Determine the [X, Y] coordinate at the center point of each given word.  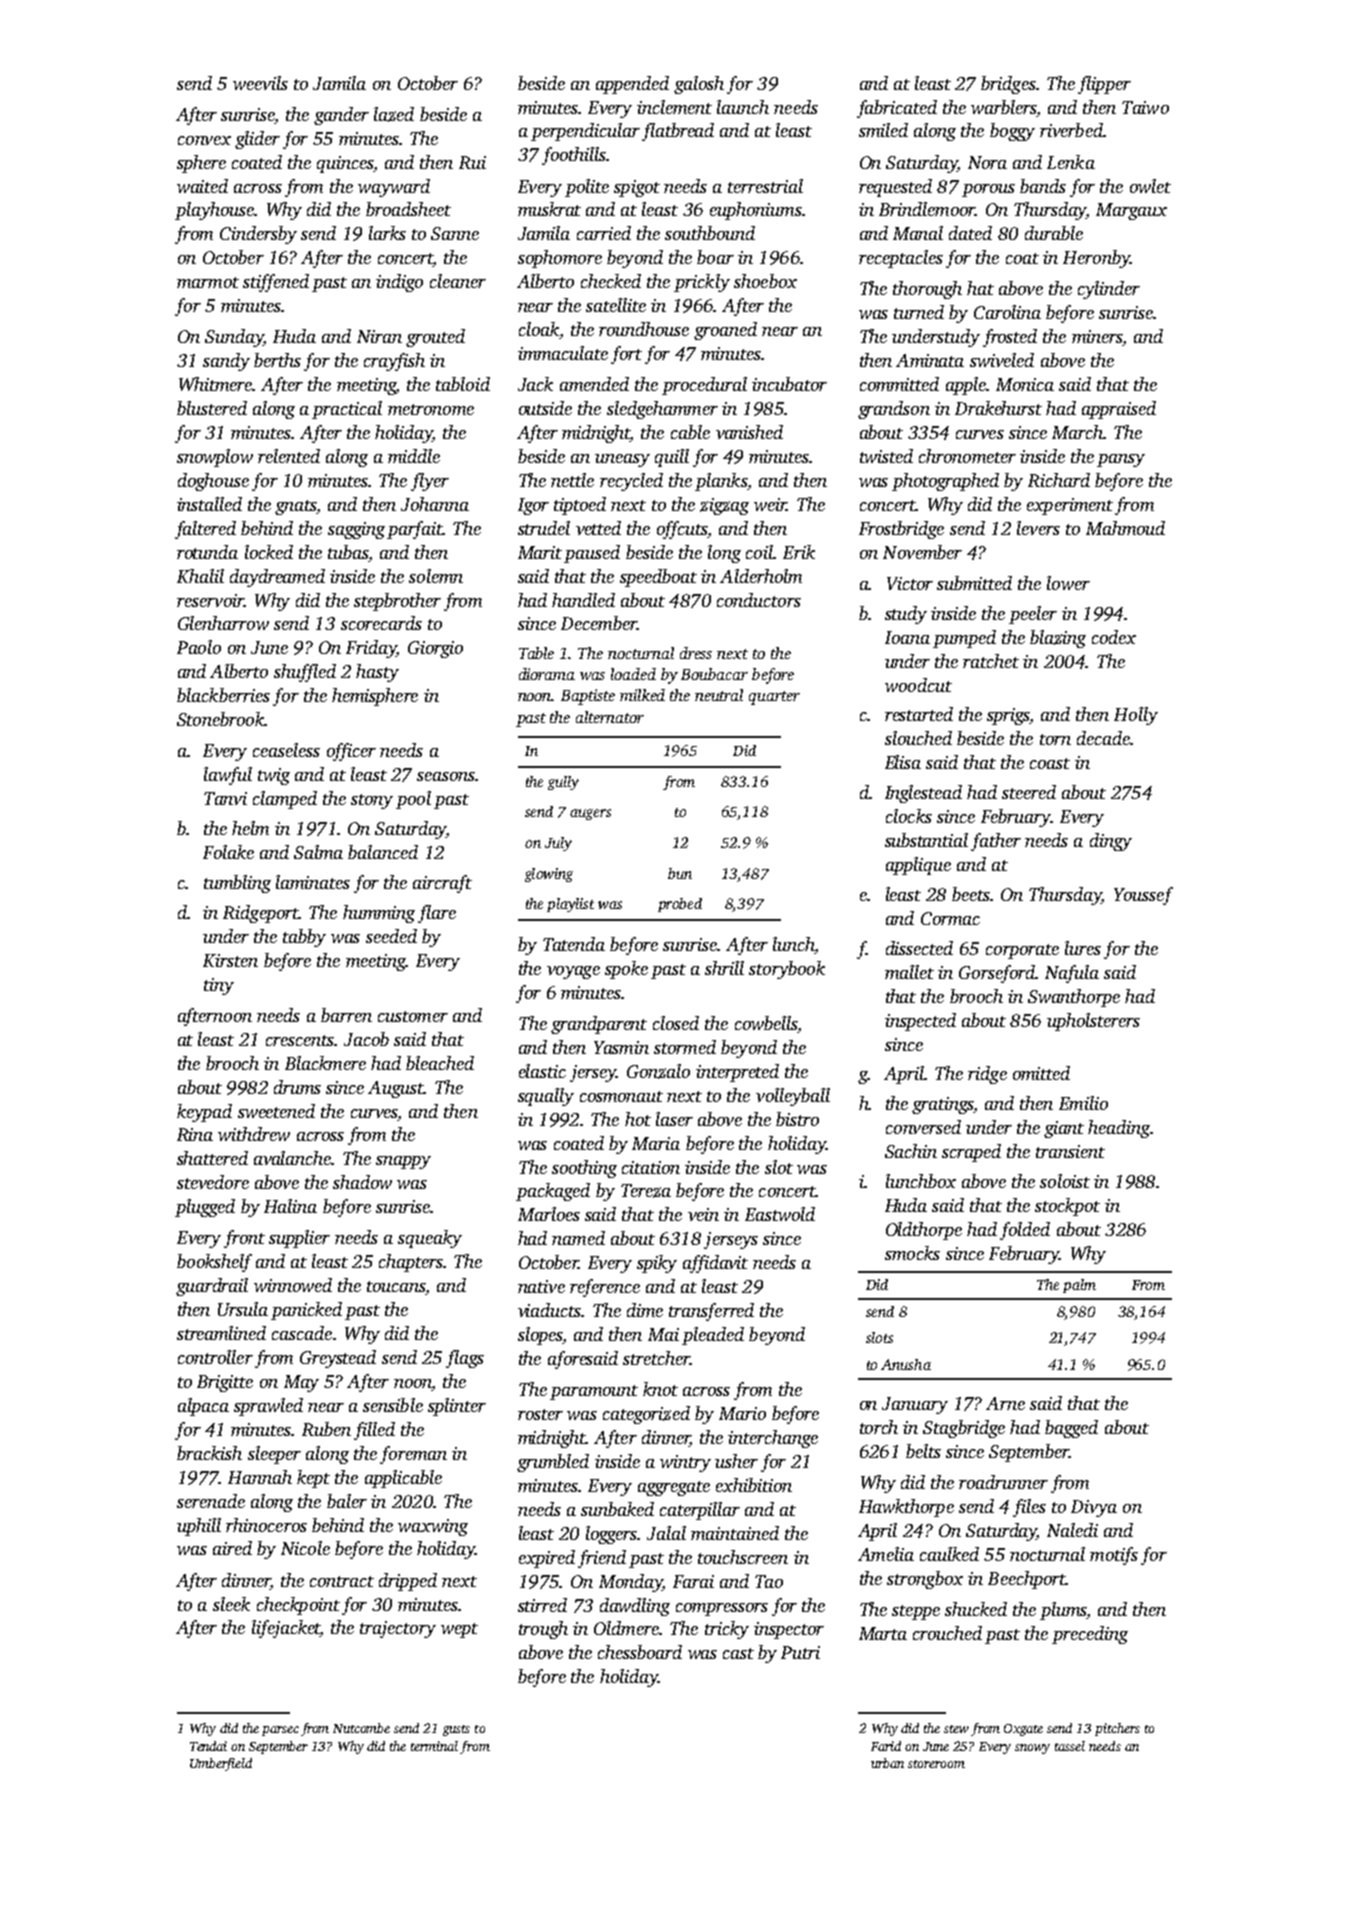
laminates [313, 882]
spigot [637, 188]
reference [605, 1288]
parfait [414, 530]
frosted [1010, 338]
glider [257, 140]
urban [887, 1763]
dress [696, 653]
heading [1119, 1129]
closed [676, 1023]
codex [1114, 637]
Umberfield [221, 1764]
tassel [1070, 1746]
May [301, 1383]
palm [1079, 1286]
